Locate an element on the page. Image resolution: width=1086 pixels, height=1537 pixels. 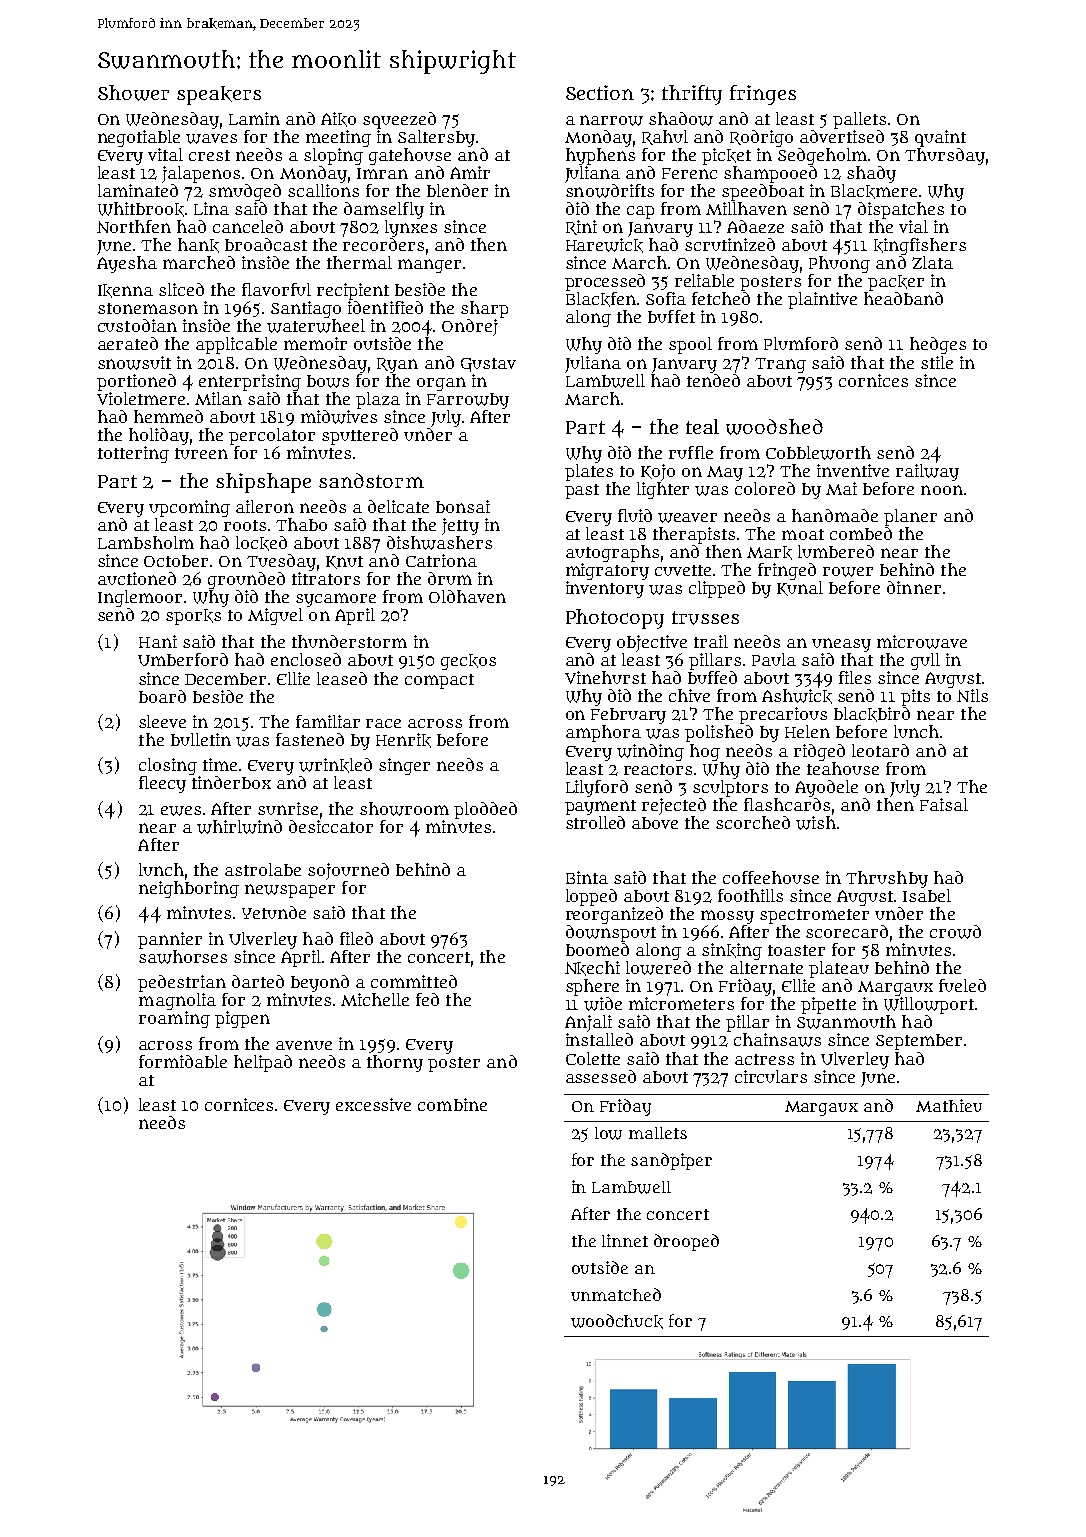
fleecy is located at coordinates (162, 784).
